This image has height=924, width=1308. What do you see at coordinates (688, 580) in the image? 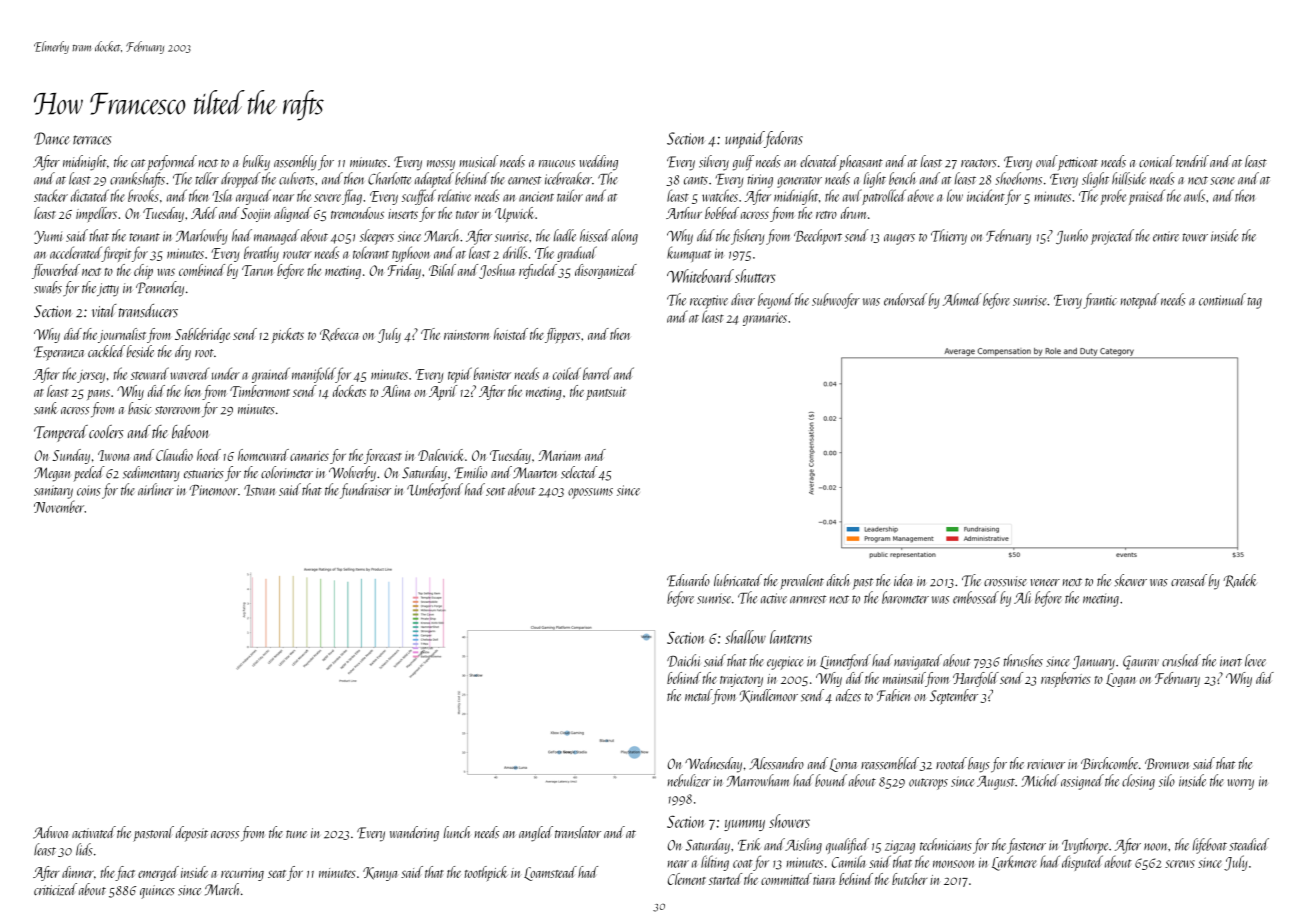
I see `Eduardo` at bounding box center [688, 580].
